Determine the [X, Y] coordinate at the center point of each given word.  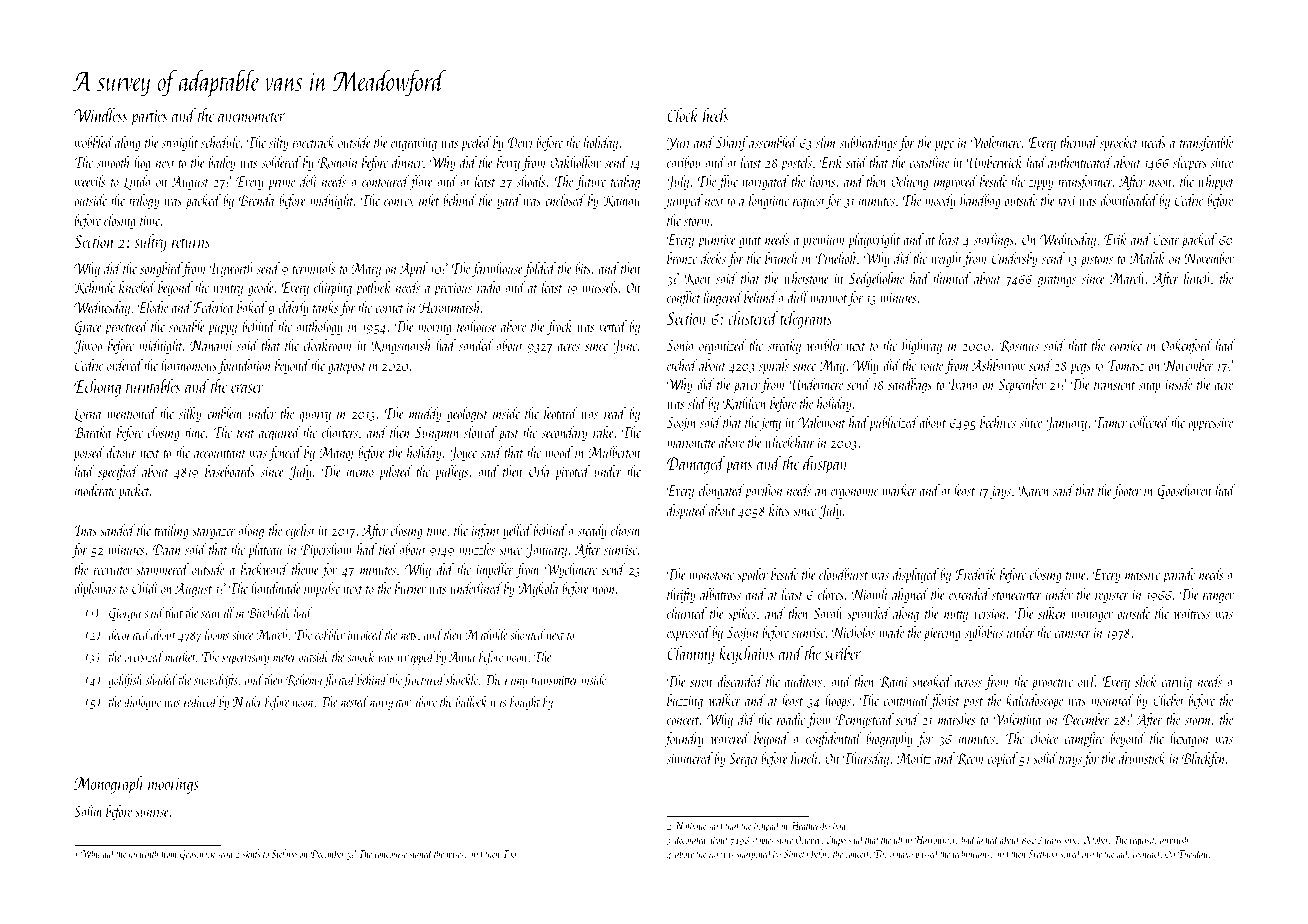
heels [715, 115]
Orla [539, 471]
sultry [151, 243]
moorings [173, 786]
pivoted [572, 472]
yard [509, 201]
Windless [100, 115]
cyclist [300, 531]
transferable [1206, 143]
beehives [998, 422]
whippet [1216, 182]
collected [1150, 422]
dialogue [142, 703]
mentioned [132, 413]
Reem [969, 759]
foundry [684, 739]
